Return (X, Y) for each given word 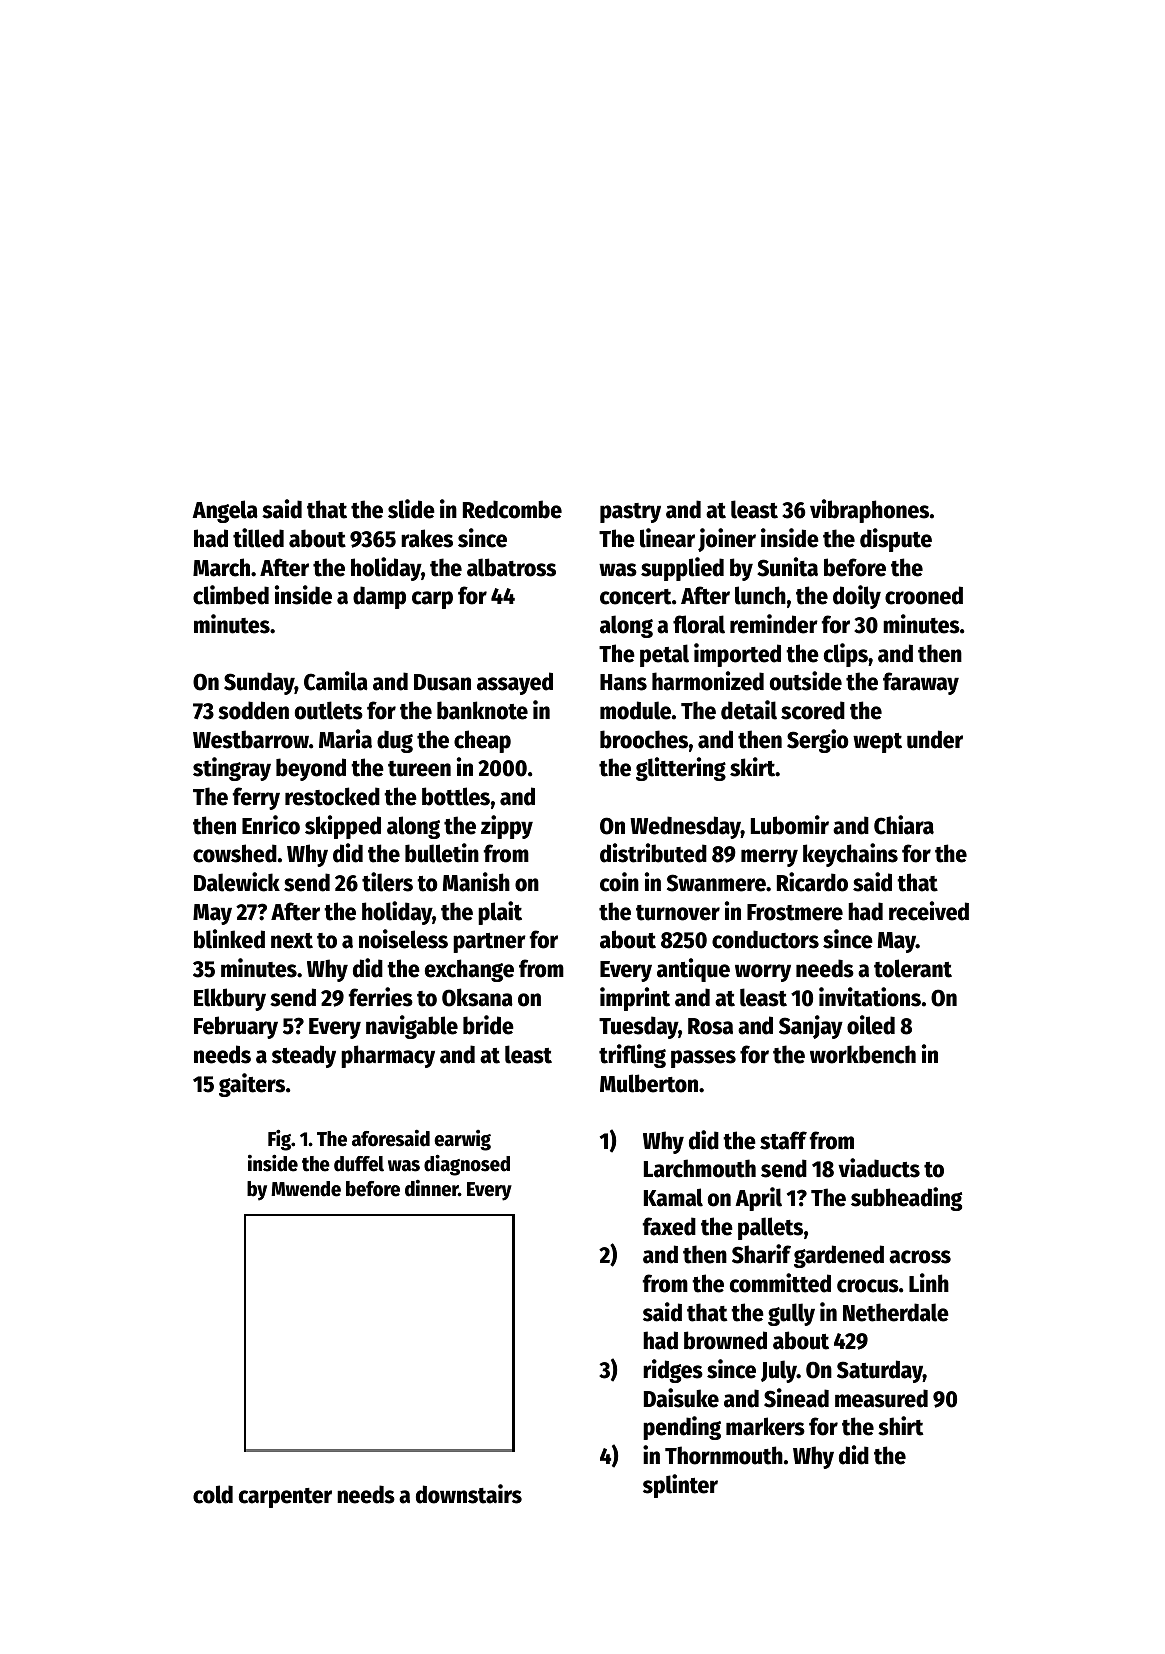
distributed (653, 853)
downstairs (469, 1494)
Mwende (306, 1189)
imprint (635, 999)
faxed (669, 1226)
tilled (258, 538)
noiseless (403, 939)
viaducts (879, 1168)
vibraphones (869, 511)
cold (213, 1494)
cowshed (235, 853)
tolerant (913, 968)
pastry (630, 513)
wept (877, 743)
